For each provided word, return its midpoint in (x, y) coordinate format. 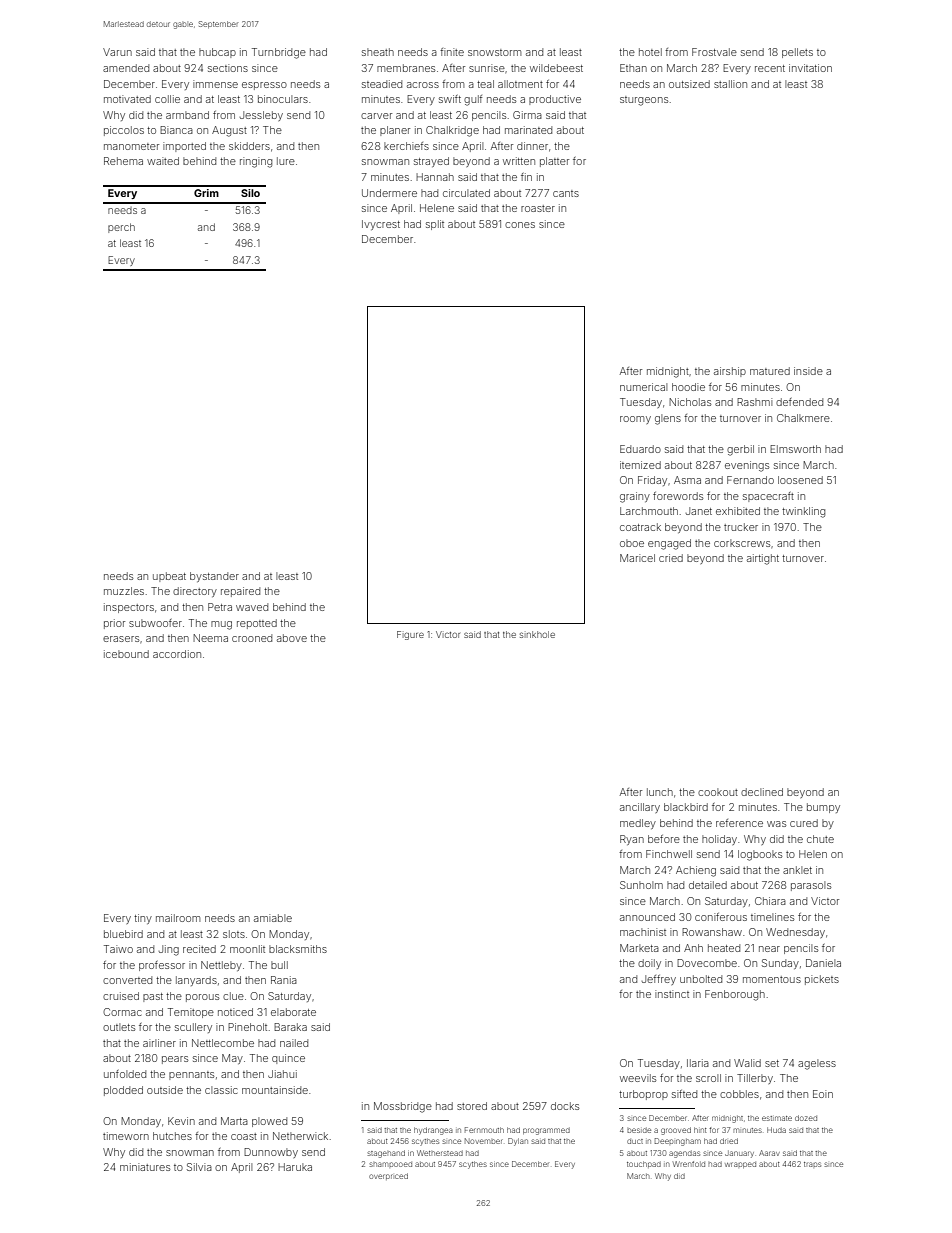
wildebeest (556, 68)
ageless (817, 1064)
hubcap (217, 53)
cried (671, 558)
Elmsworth (795, 449)
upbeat (169, 577)
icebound (126, 654)
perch (121, 228)
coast (244, 1136)
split (435, 225)
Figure (410, 635)
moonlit (247, 949)
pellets (797, 53)
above (292, 638)
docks (565, 1106)
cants (566, 193)
